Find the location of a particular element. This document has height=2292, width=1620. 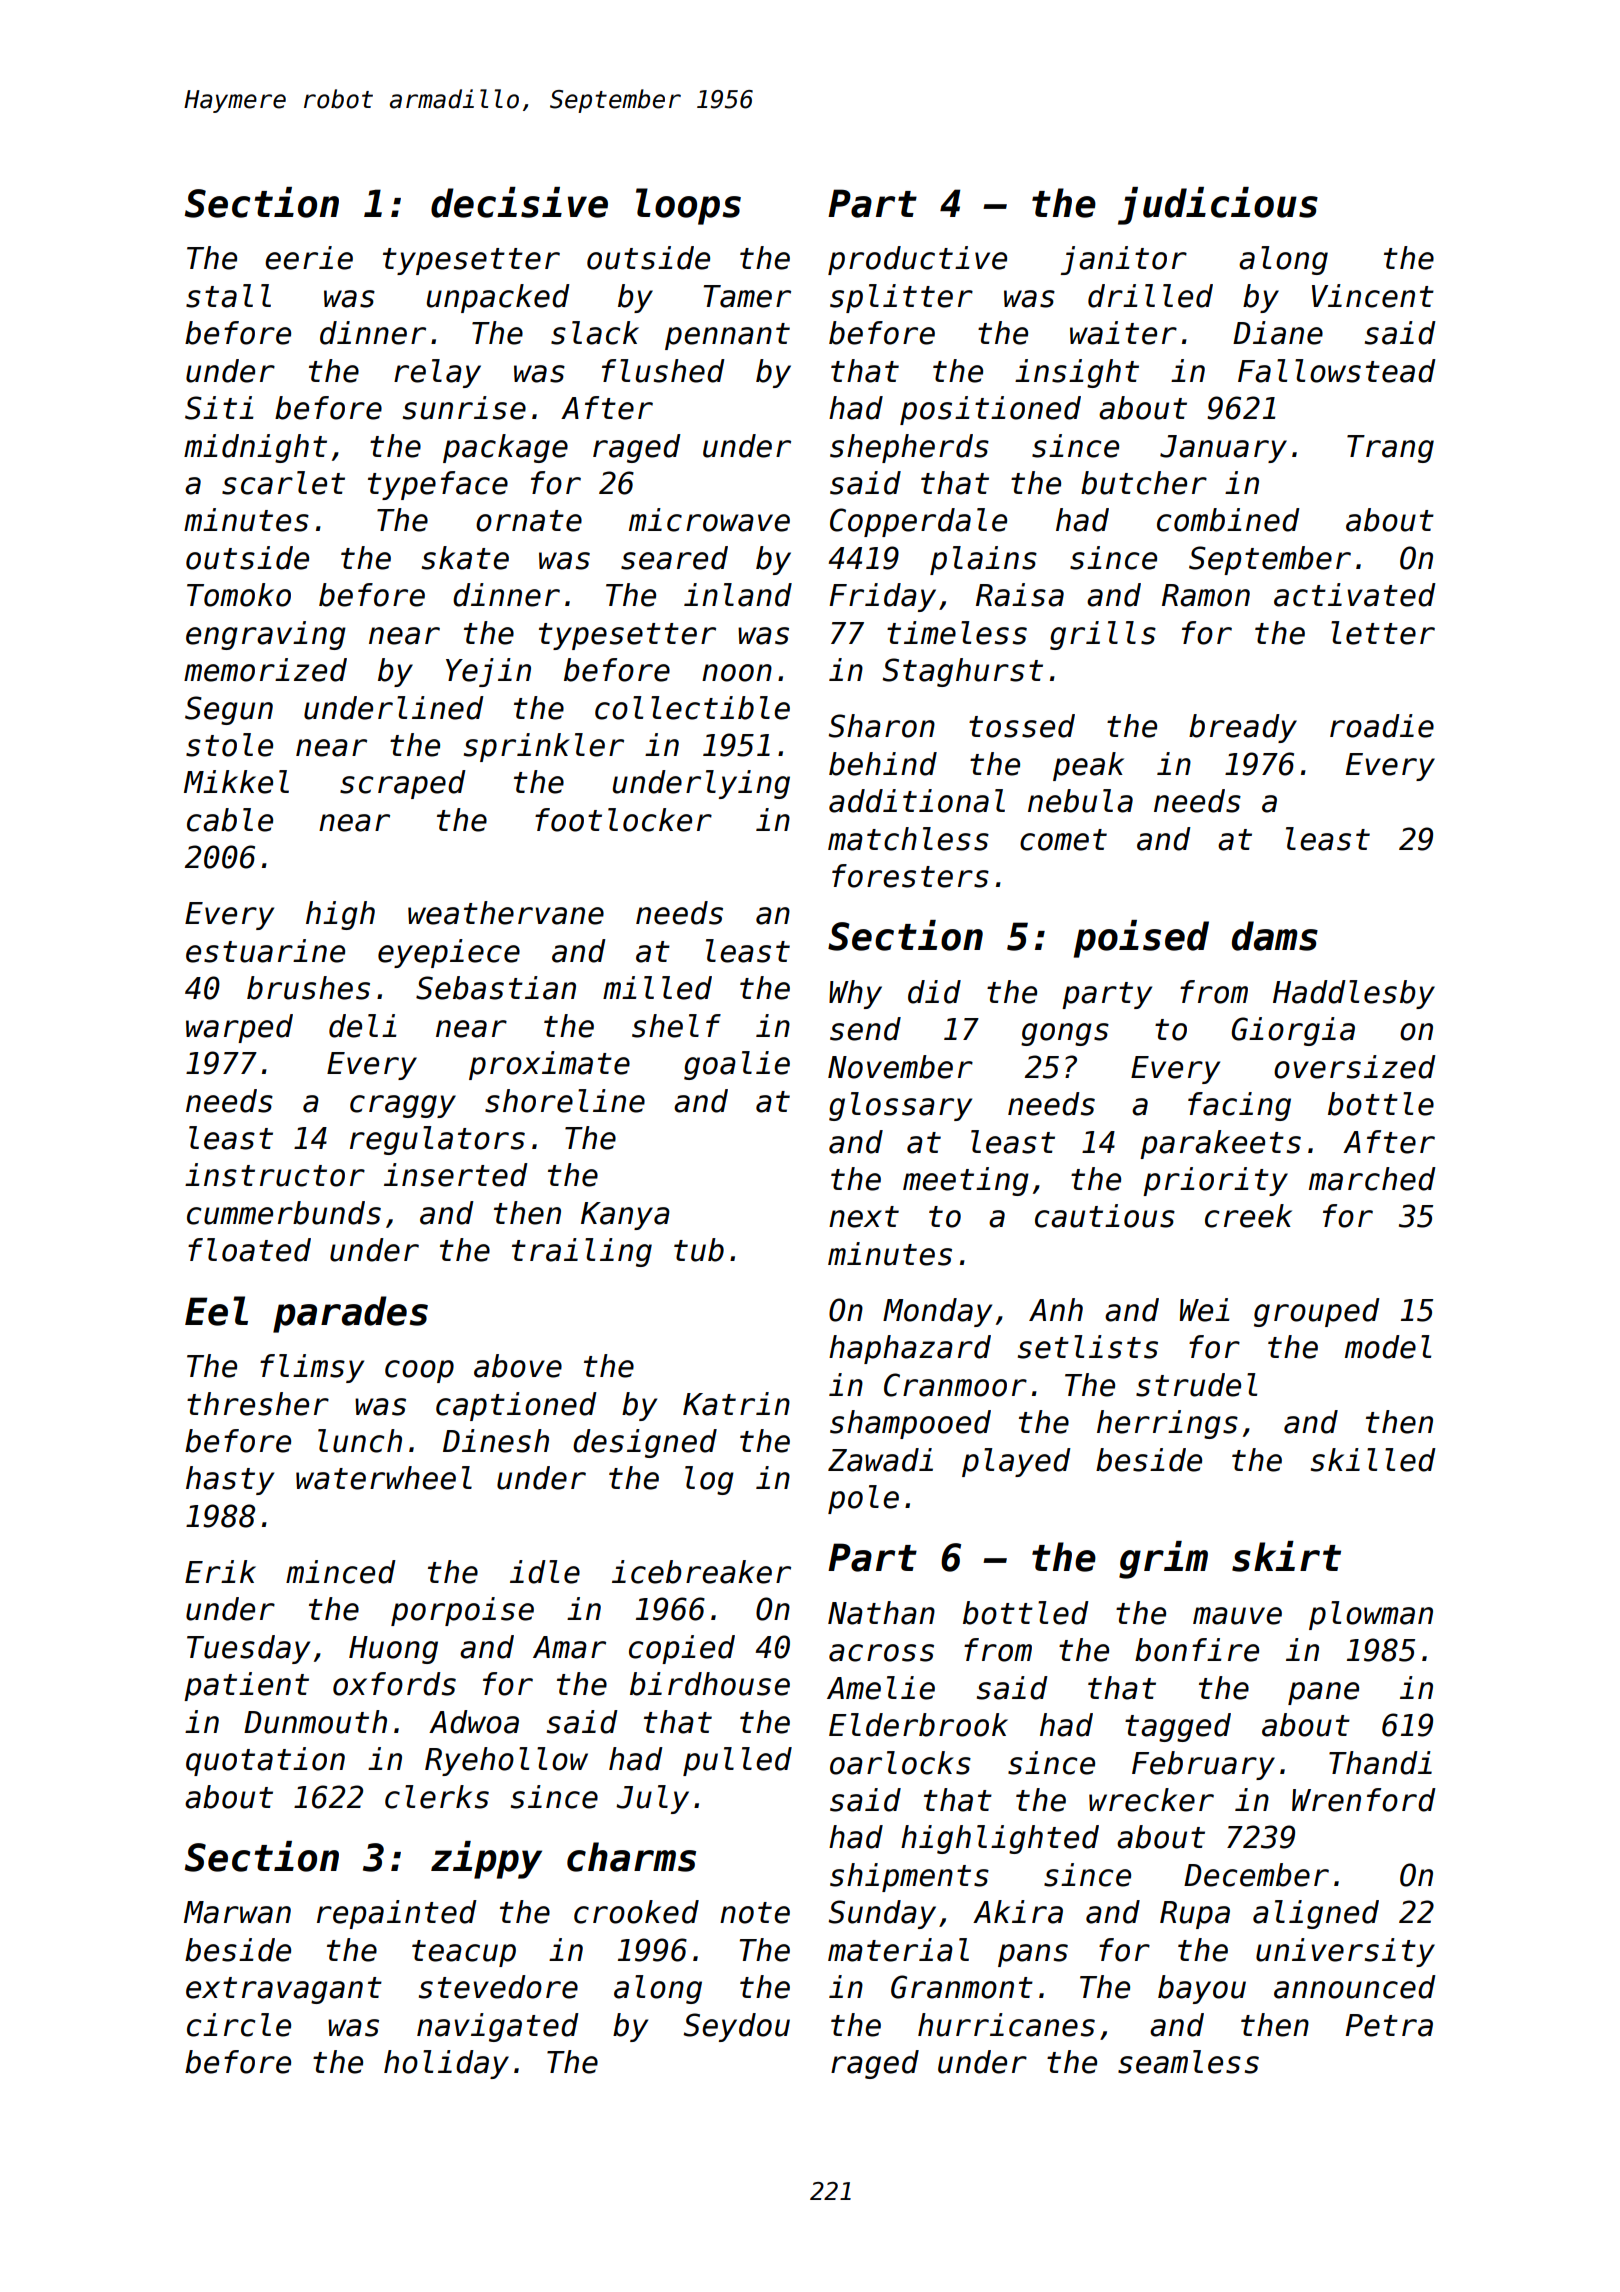

loops is located at coordinates (688, 206).
